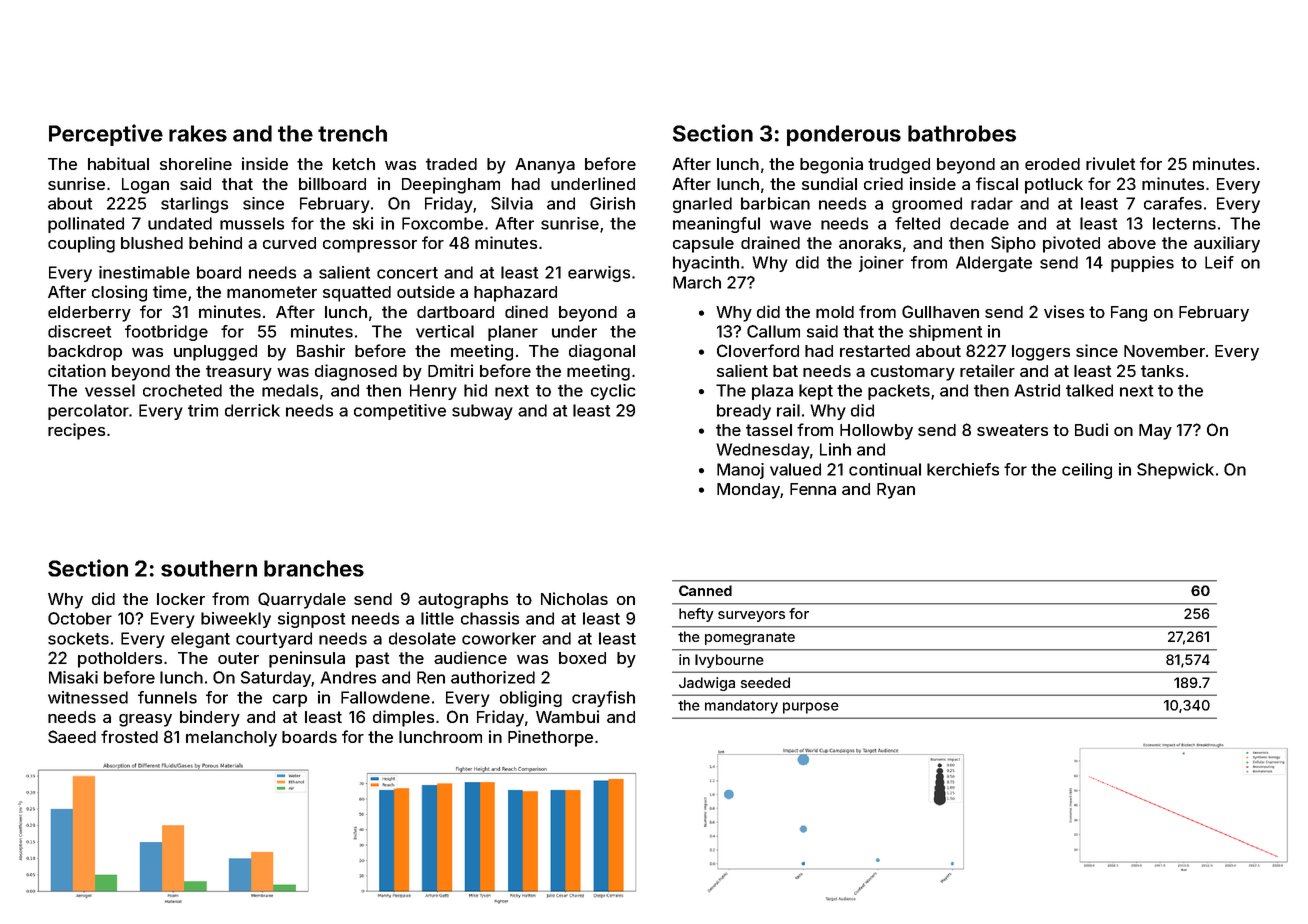 The image size is (1308, 924). Describe the element at coordinates (994, 264) in the document. I see `Aldergate` at that location.
